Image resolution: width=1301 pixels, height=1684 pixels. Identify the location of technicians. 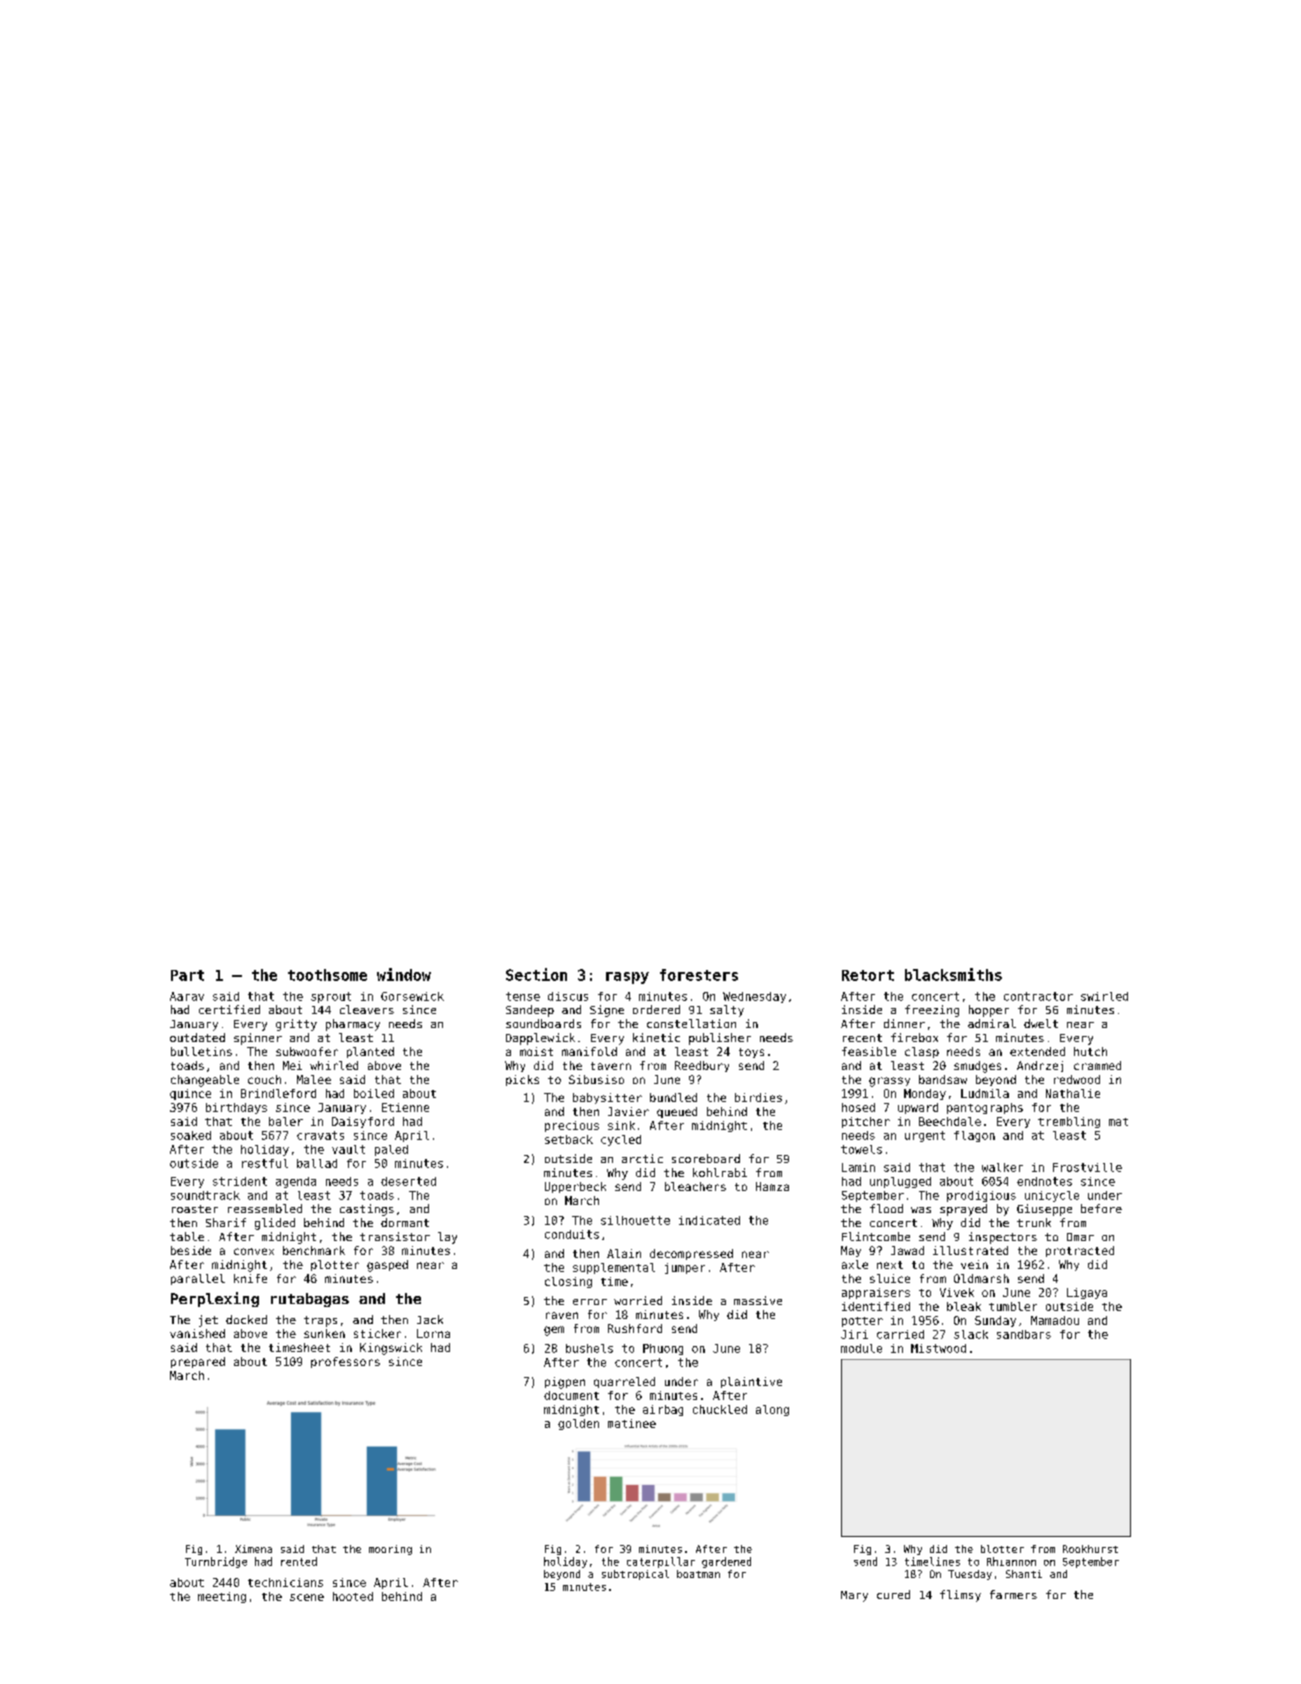
(285, 1582).
